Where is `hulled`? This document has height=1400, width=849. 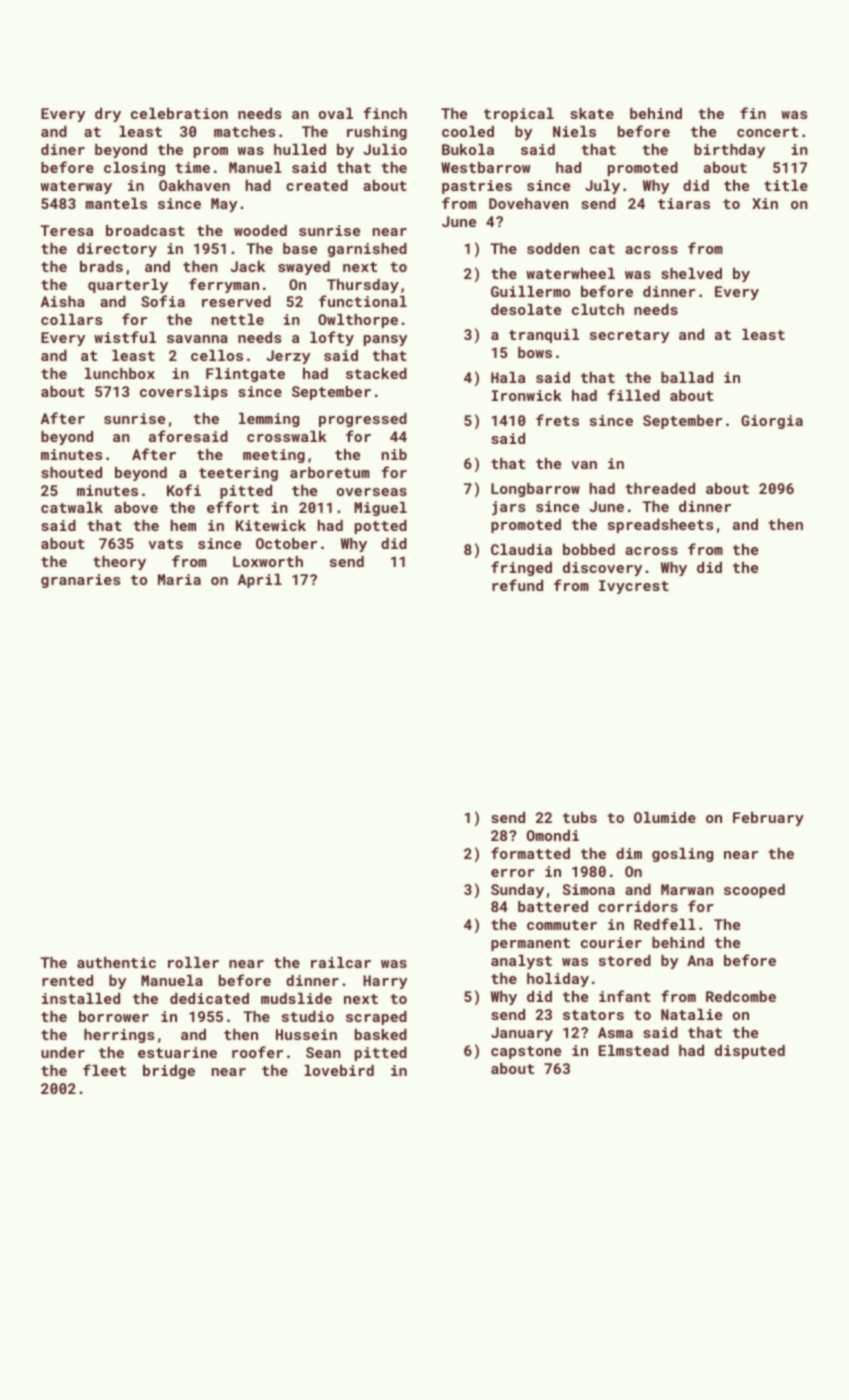 hulled is located at coordinates (300, 149).
